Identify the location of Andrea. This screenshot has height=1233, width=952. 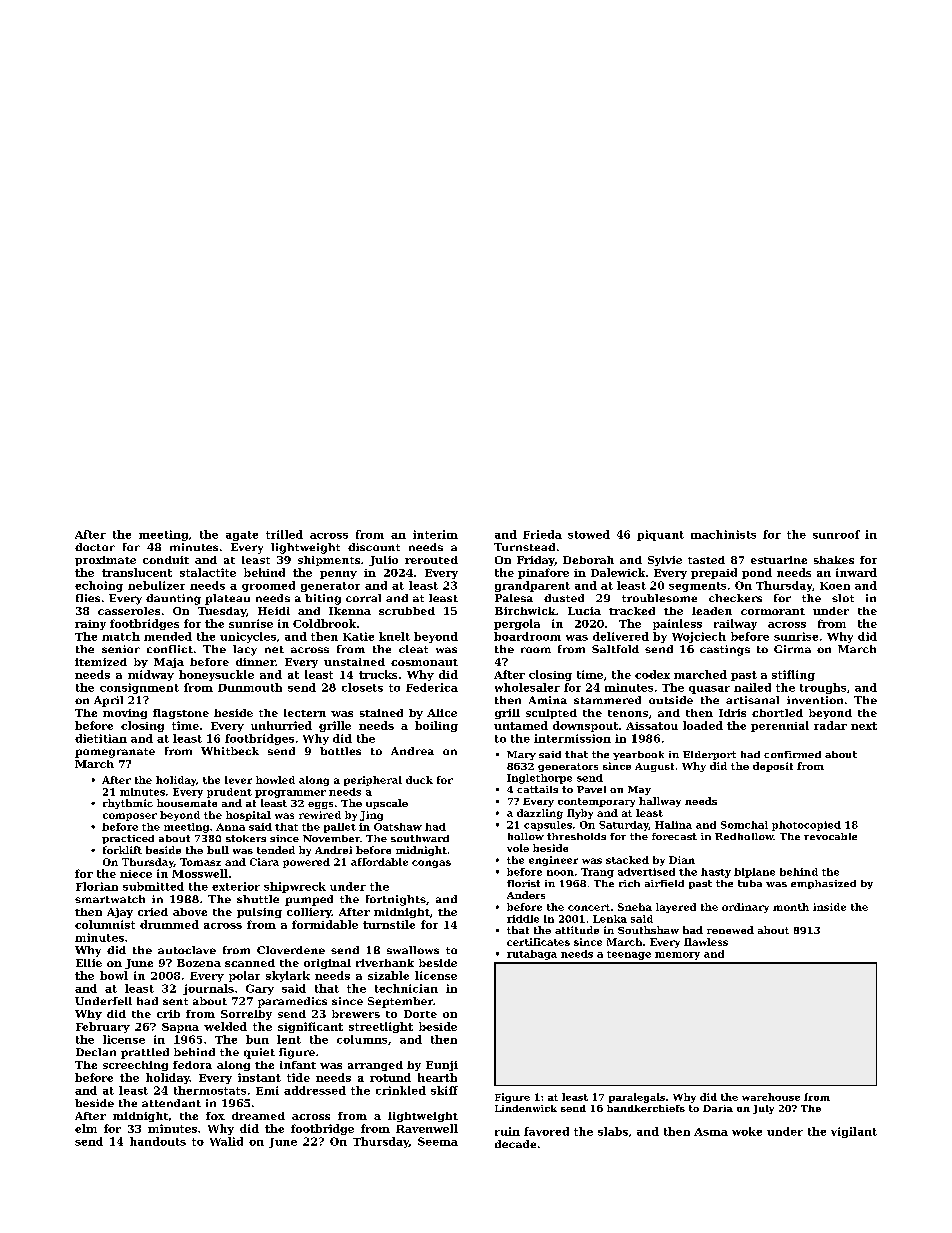
(412, 751).
